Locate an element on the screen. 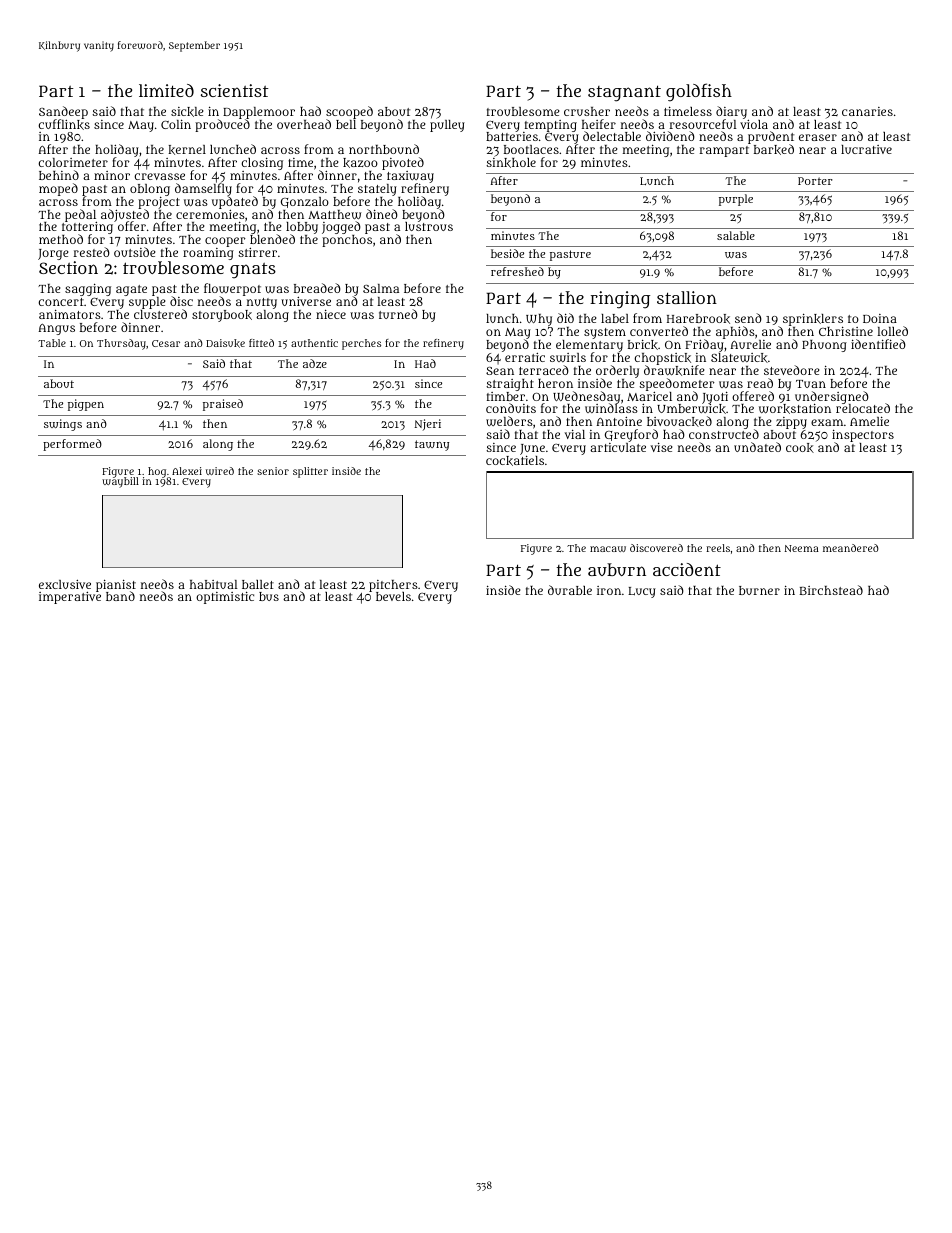  Salma is located at coordinates (381, 288).
